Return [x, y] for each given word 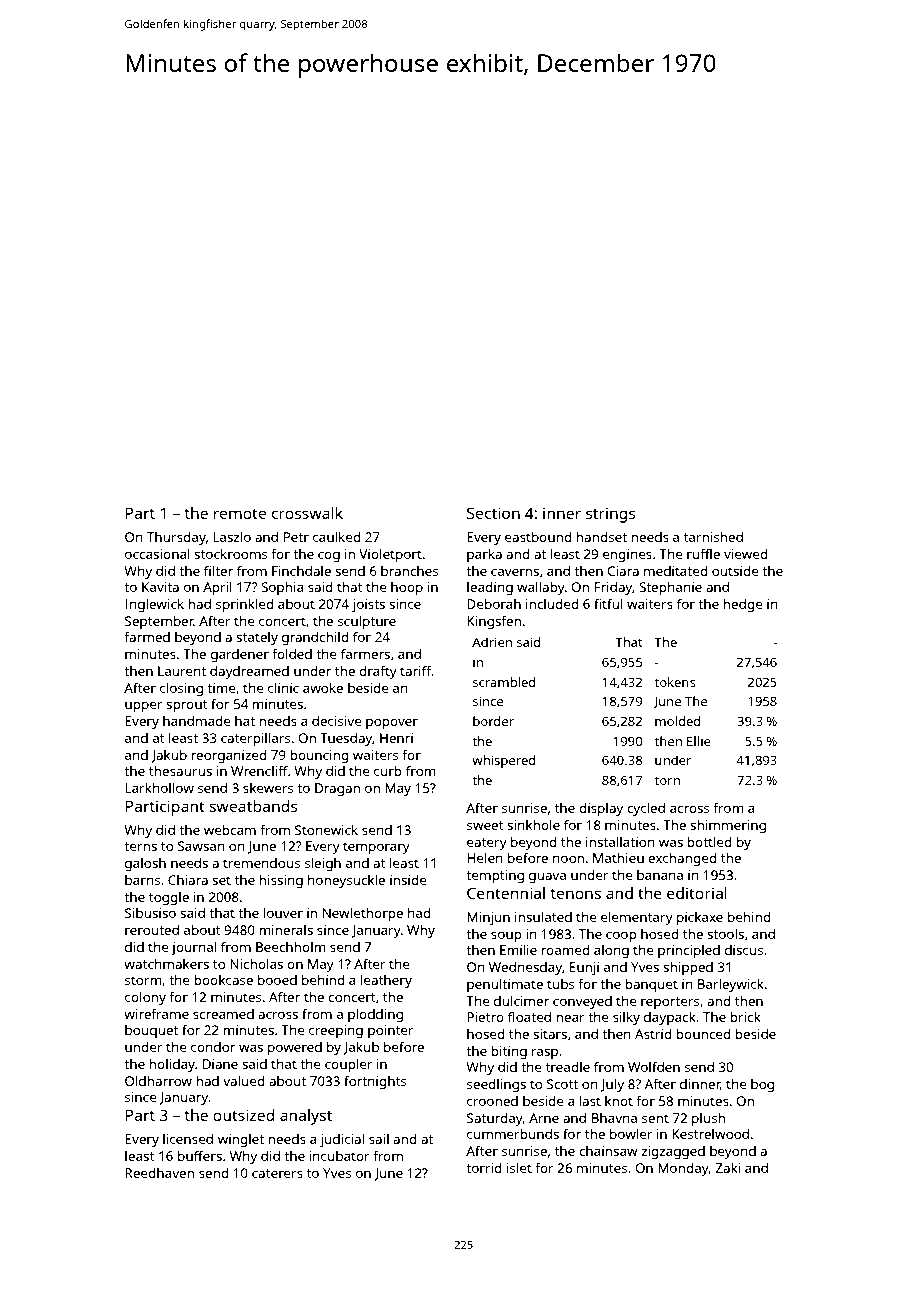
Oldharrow [158, 1081]
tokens [675, 682]
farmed [147, 636]
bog [762, 1085]
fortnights [375, 1082]
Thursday [176, 538]
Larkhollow [159, 788]
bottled [709, 842]
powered [295, 1048]
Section [493, 513]
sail [379, 1139]
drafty [378, 672]
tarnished [713, 537]
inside [408, 880]
